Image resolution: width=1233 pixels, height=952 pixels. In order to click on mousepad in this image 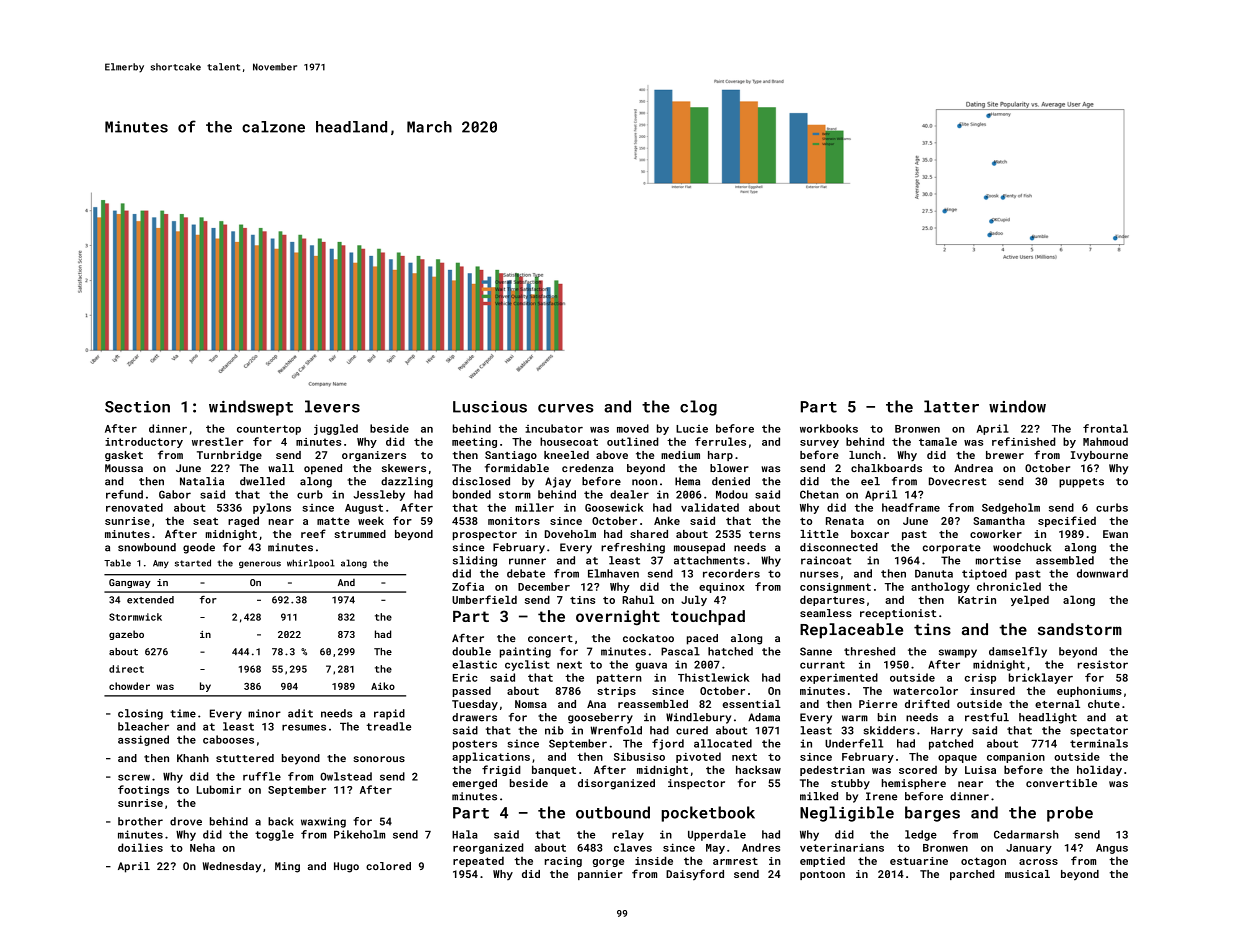, I will do `click(699, 548)`.
